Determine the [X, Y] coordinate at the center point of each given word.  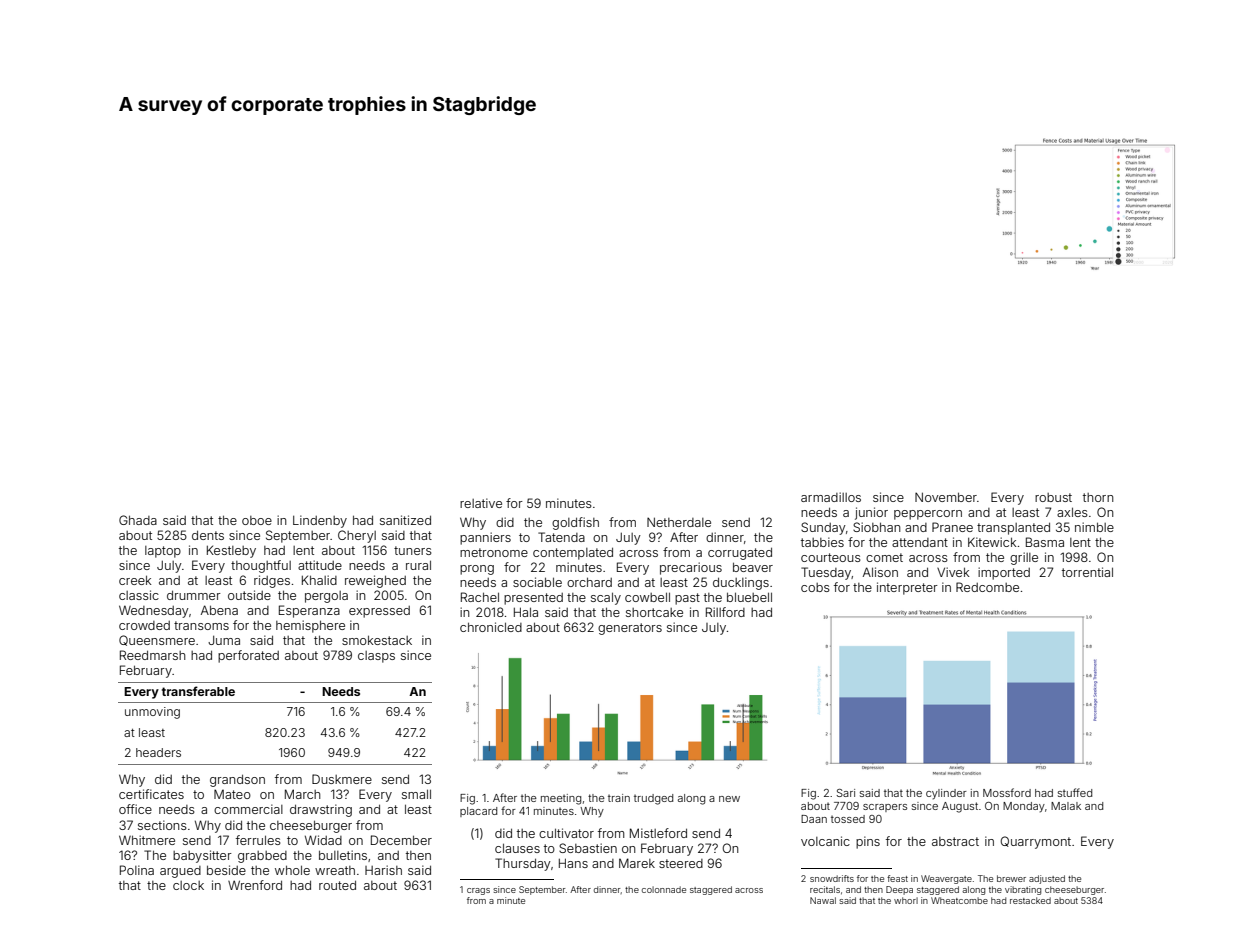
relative [481, 503]
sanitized [405, 520]
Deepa [899, 890]
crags [478, 891]
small [416, 794]
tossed [848, 819]
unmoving [152, 713]
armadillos [831, 497]
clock [188, 885]
